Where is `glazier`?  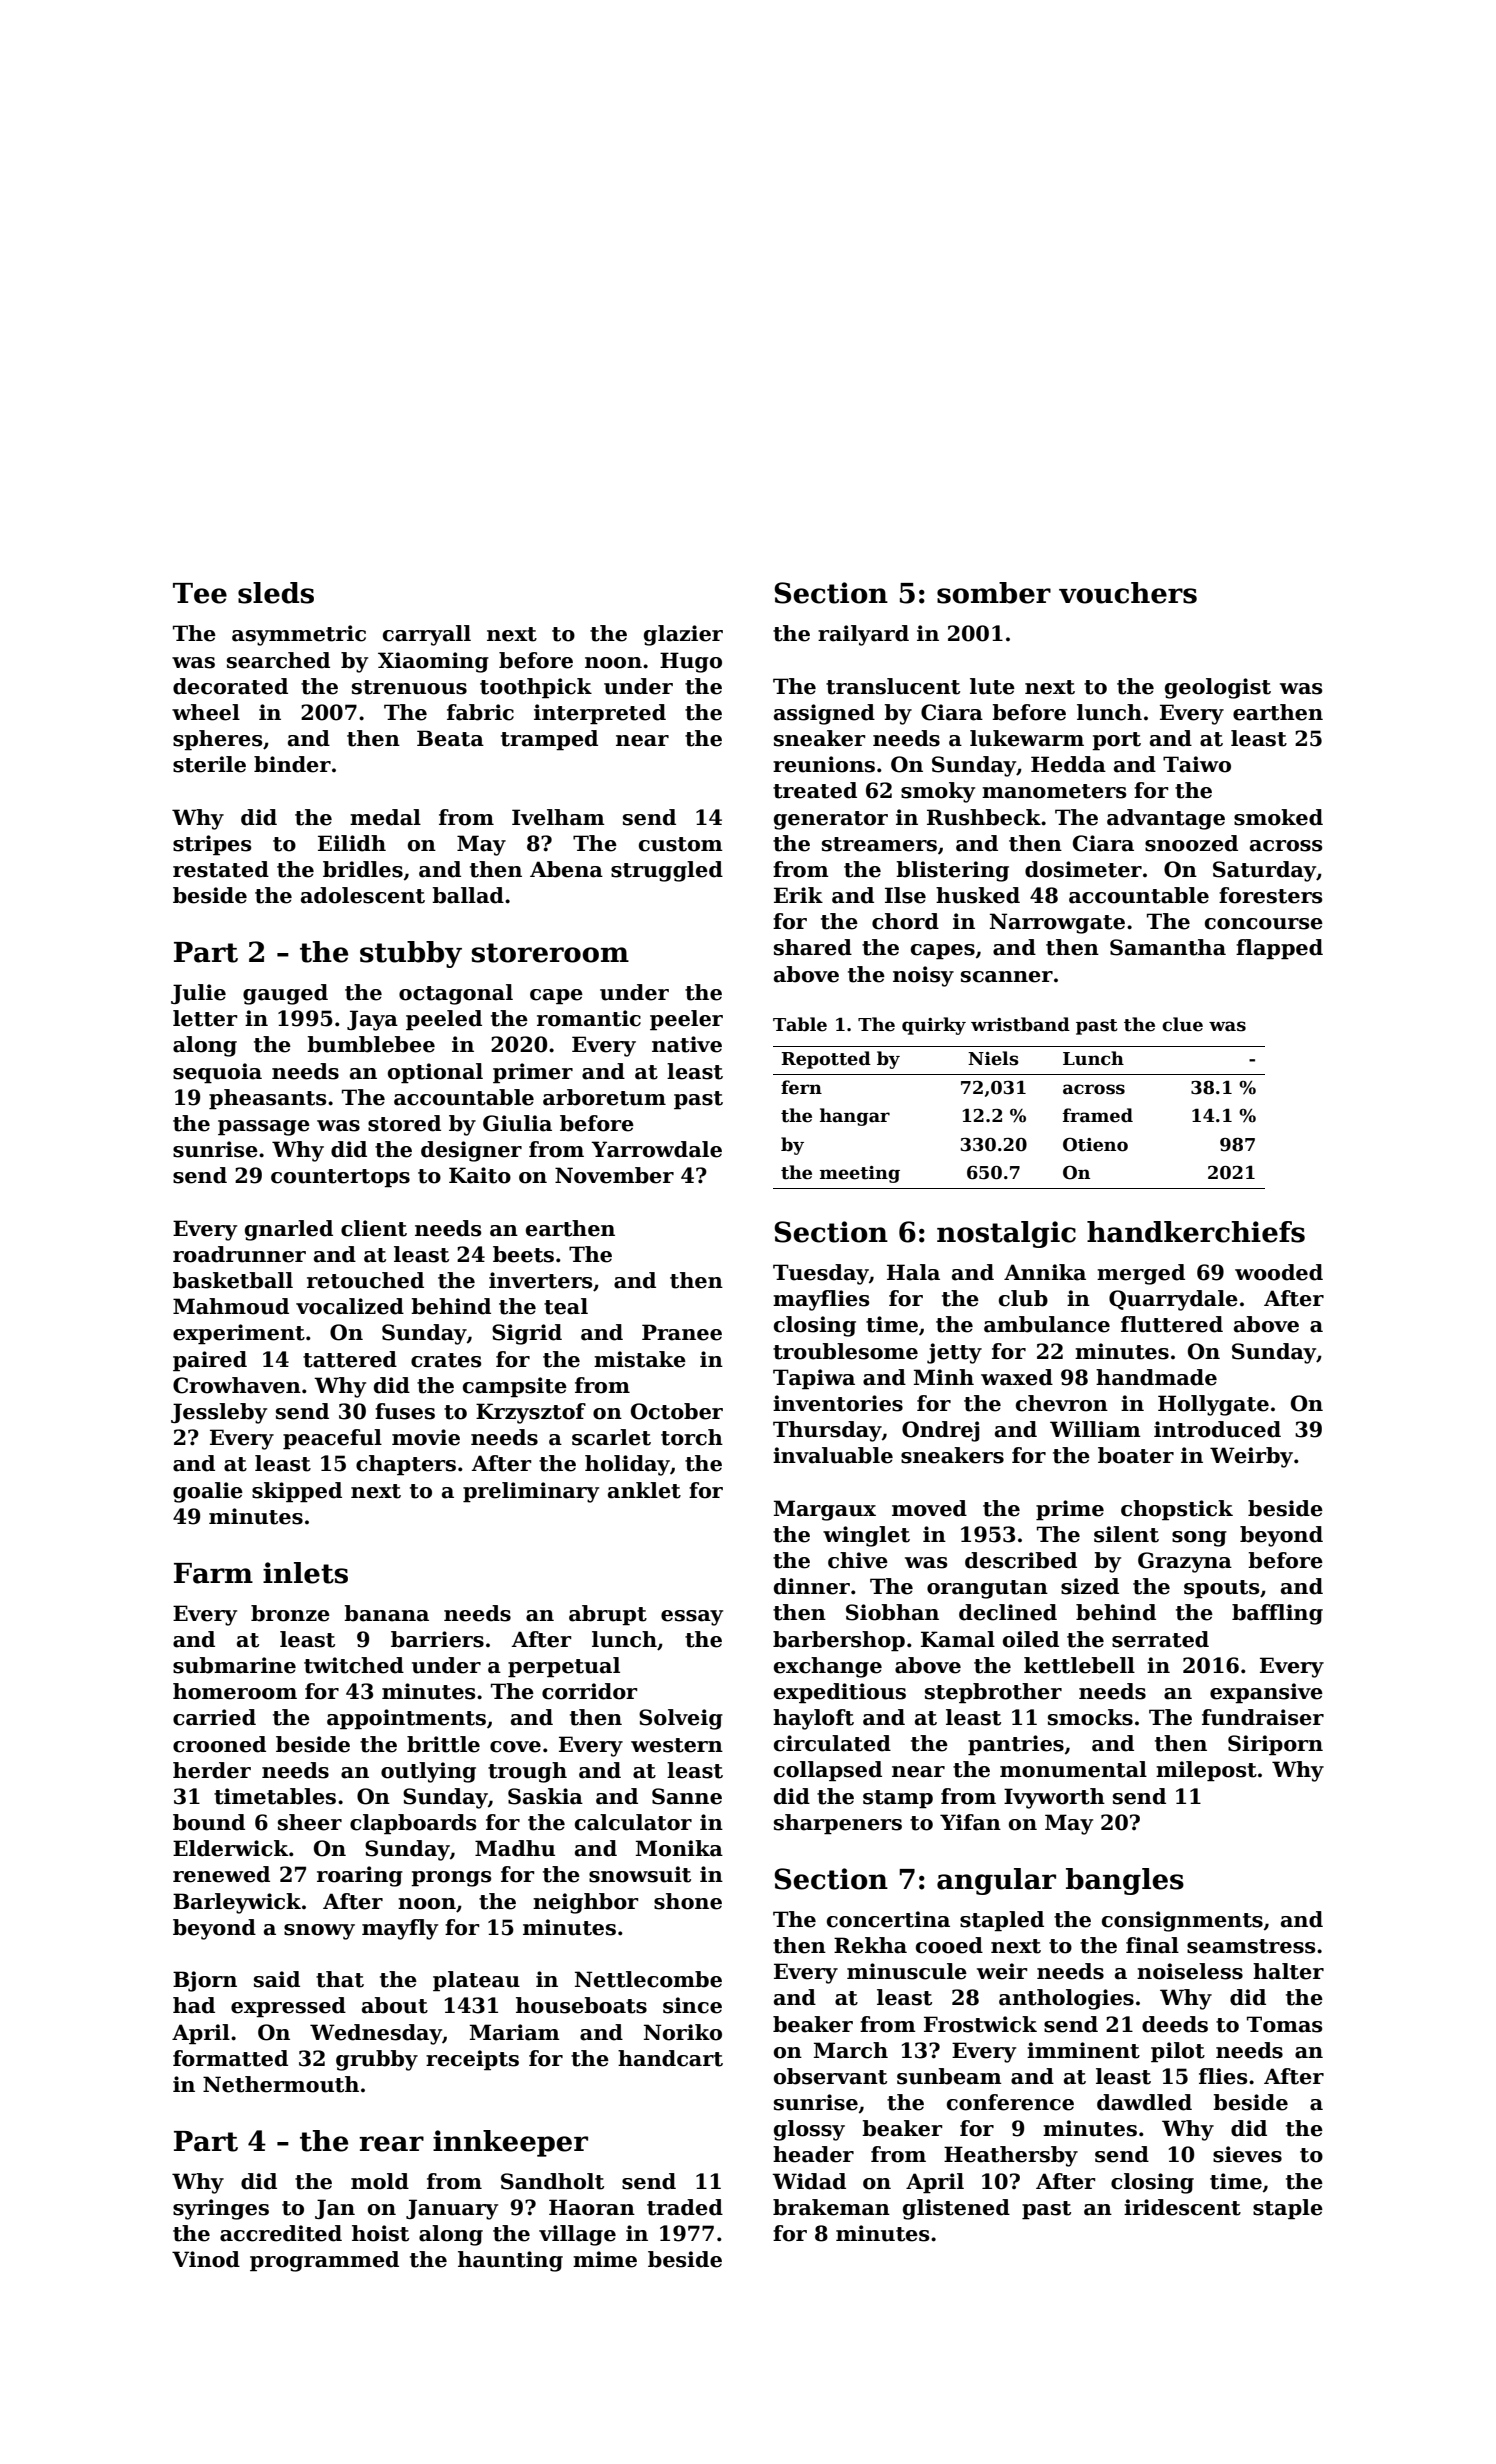 glazier is located at coordinates (683, 635).
